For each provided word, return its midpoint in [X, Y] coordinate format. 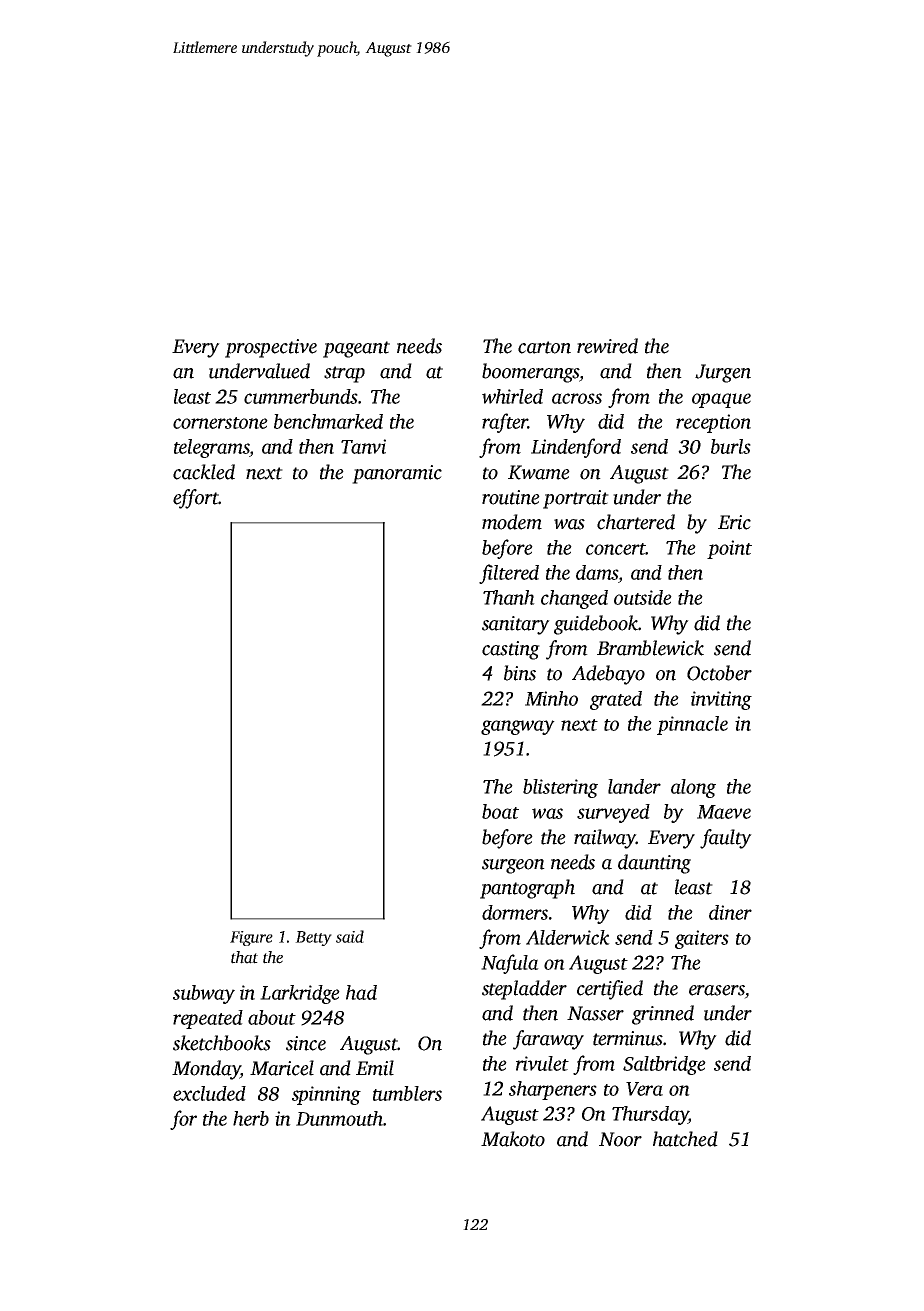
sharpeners [553, 1090]
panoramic [397, 474]
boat [500, 811]
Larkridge [300, 994]
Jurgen [723, 373]
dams [597, 572]
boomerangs [530, 373]
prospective [271, 348]
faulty [726, 839]
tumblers [407, 1093]
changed [574, 599]
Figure [251, 938]
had [361, 992]
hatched [685, 1139]
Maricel [282, 1068]
